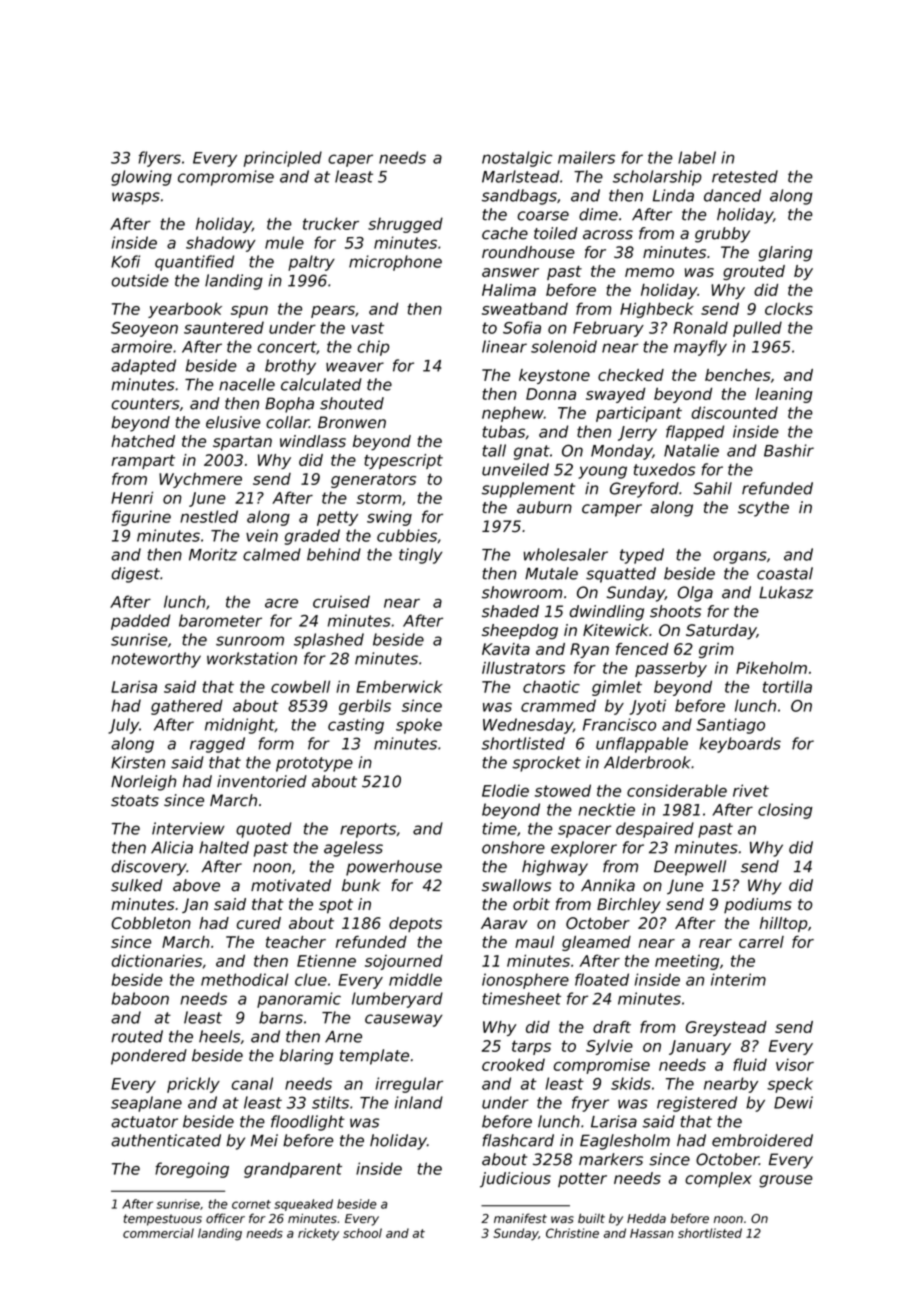  What do you see at coordinates (407, 535) in the screenshot?
I see `cubbies` at bounding box center [407, 535].
